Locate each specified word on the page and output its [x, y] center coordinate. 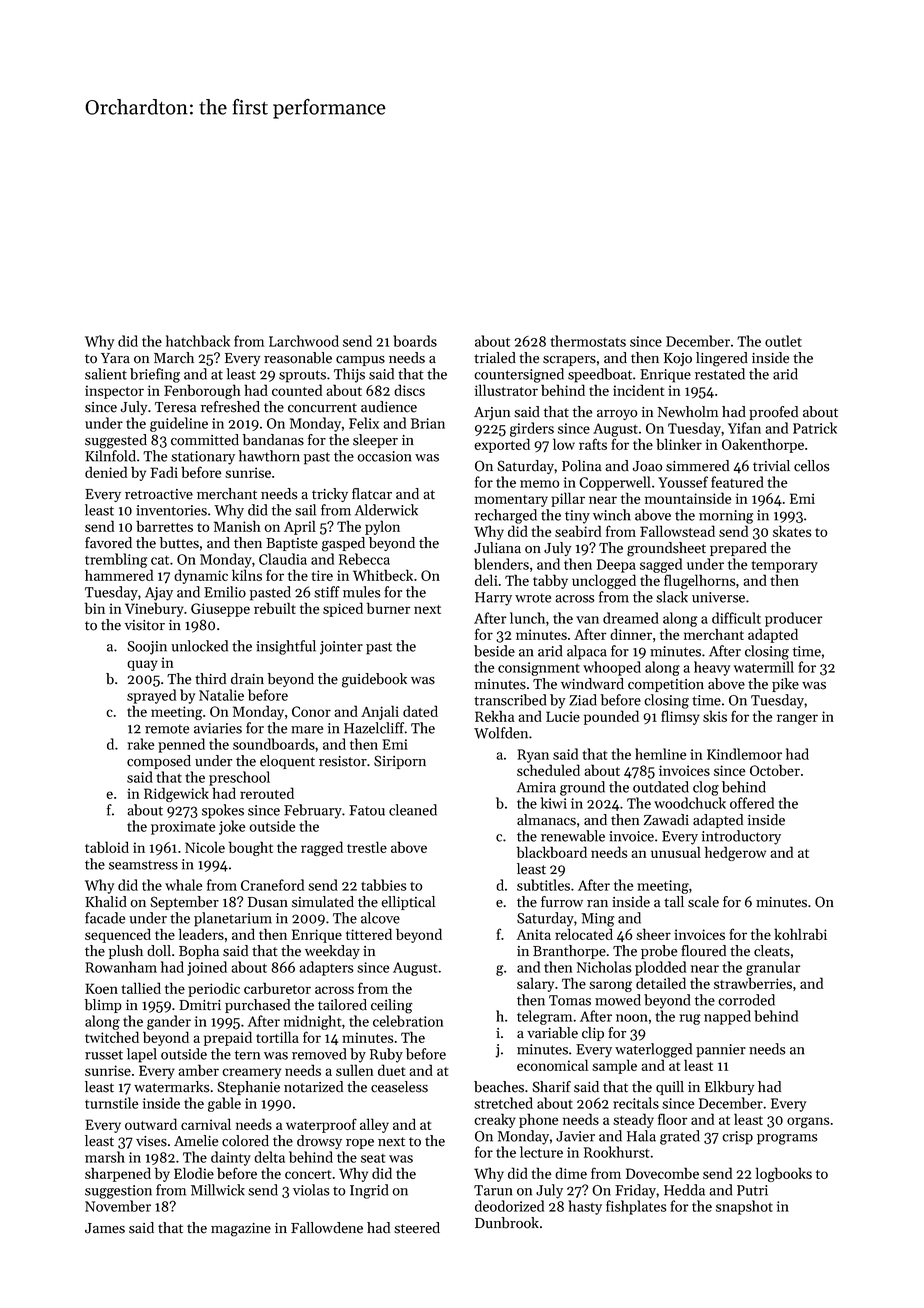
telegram [544, 1017]
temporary [784, 566]
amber [199, 1070]
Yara [115, 358]
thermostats [588, 341]
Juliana [497, 548]
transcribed [510, 700]
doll [159, 951]
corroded [746, 1000]
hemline [660, 754]
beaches [499, 1087]
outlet [783, 341]
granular [773, 968]
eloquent [287, 762]
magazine [241, 1230]
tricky [330, 495]
